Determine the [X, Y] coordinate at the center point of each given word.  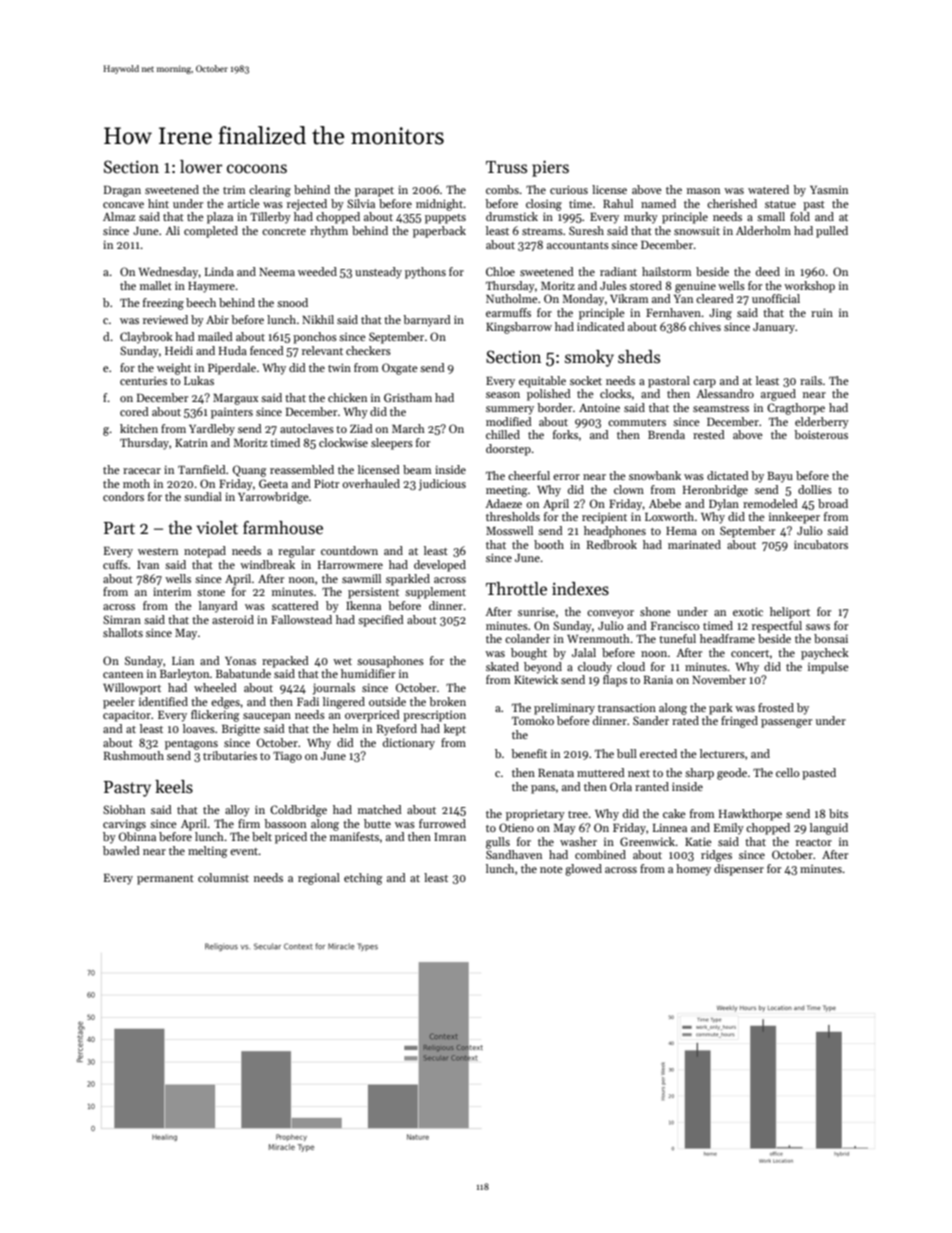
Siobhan [124, 809]
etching [363, 879]
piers [550, 168]
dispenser [739, 870]
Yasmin [829, 190]
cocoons [257, 169]
